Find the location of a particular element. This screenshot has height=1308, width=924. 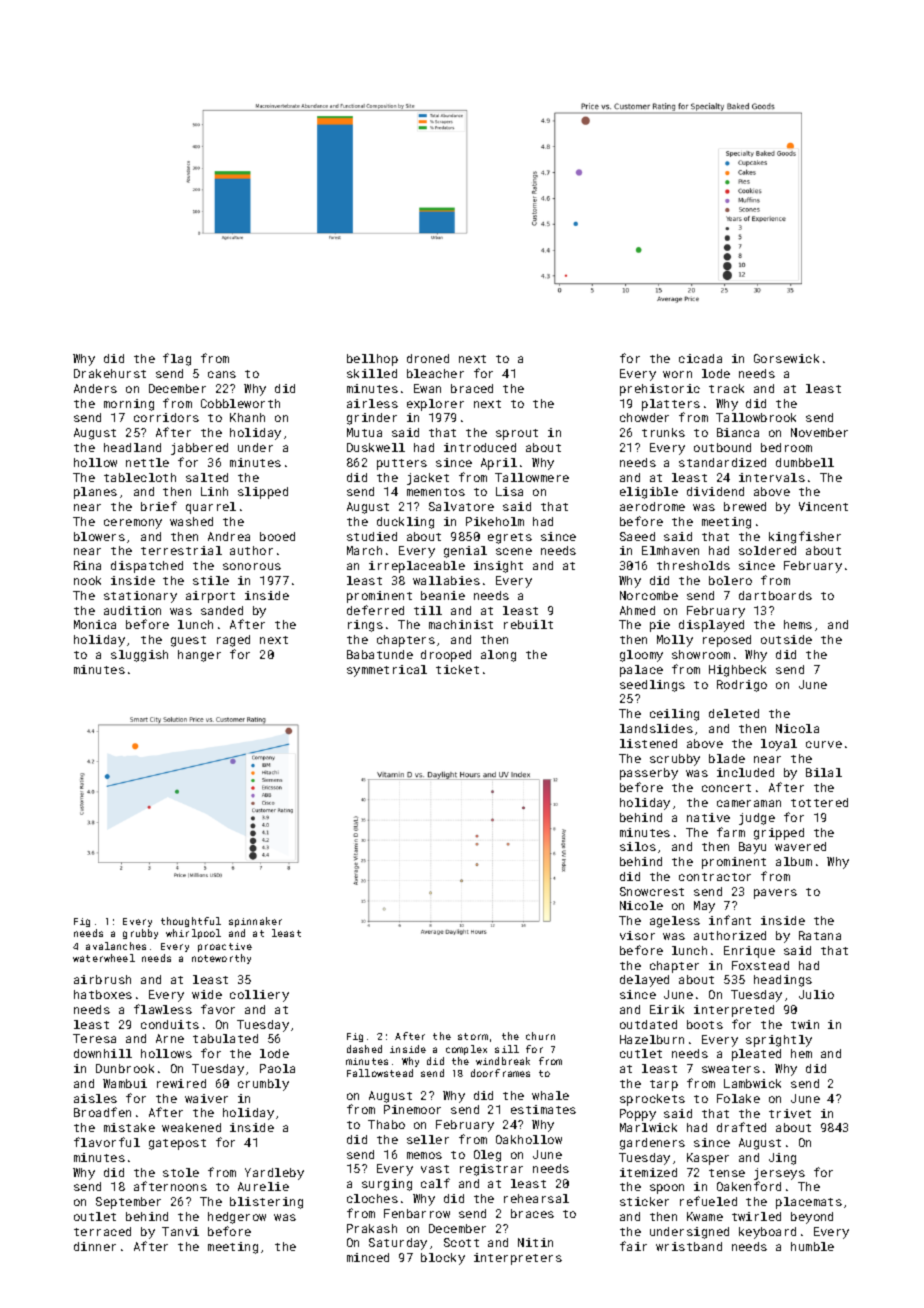

bellhop is located at coordinates (372, 360).
